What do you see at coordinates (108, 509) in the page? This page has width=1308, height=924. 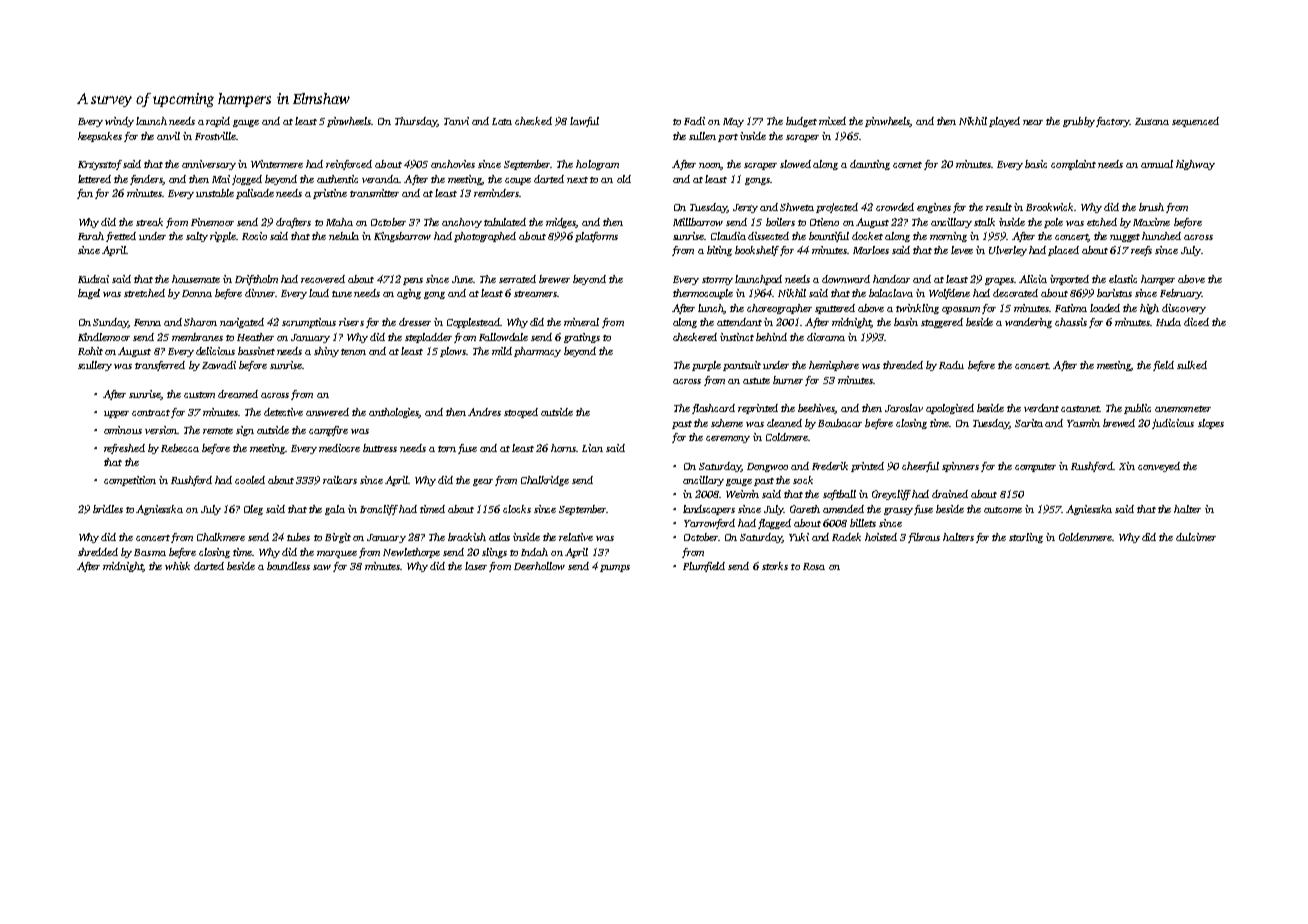 I see `bridles` at bounding box center [108, 509].
